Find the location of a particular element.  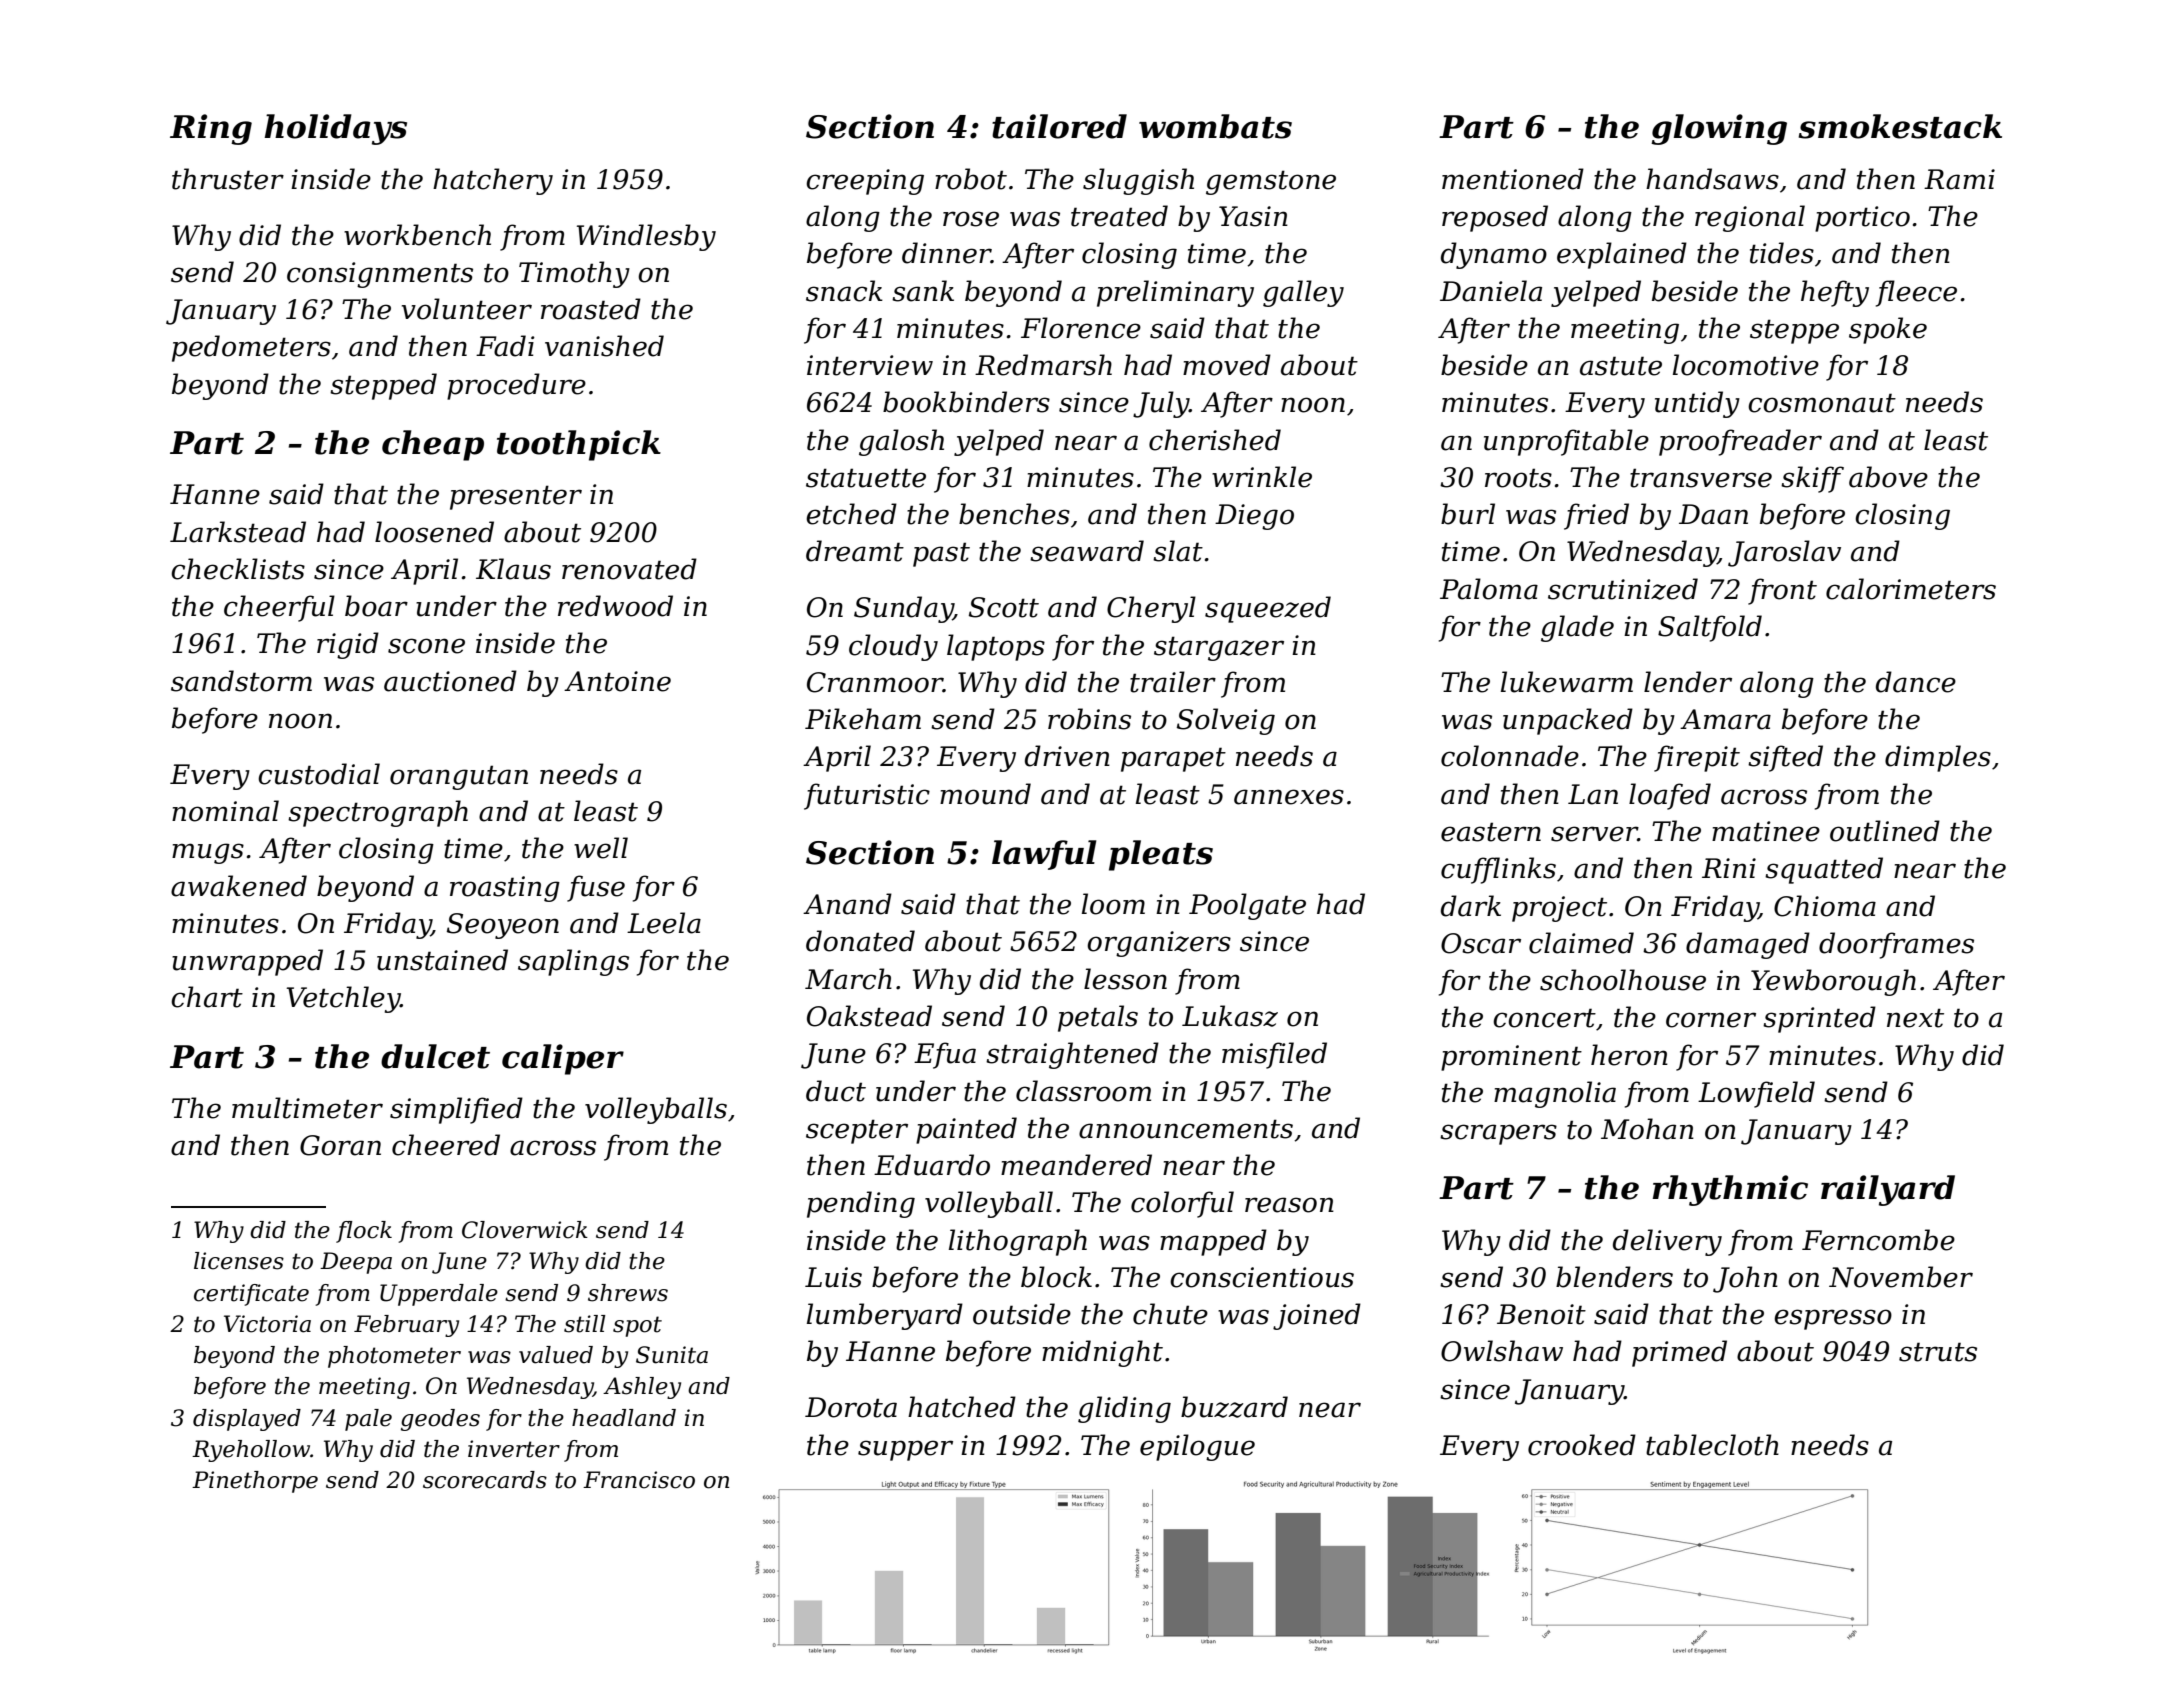

cheap is located at coordinates (433, 445).
